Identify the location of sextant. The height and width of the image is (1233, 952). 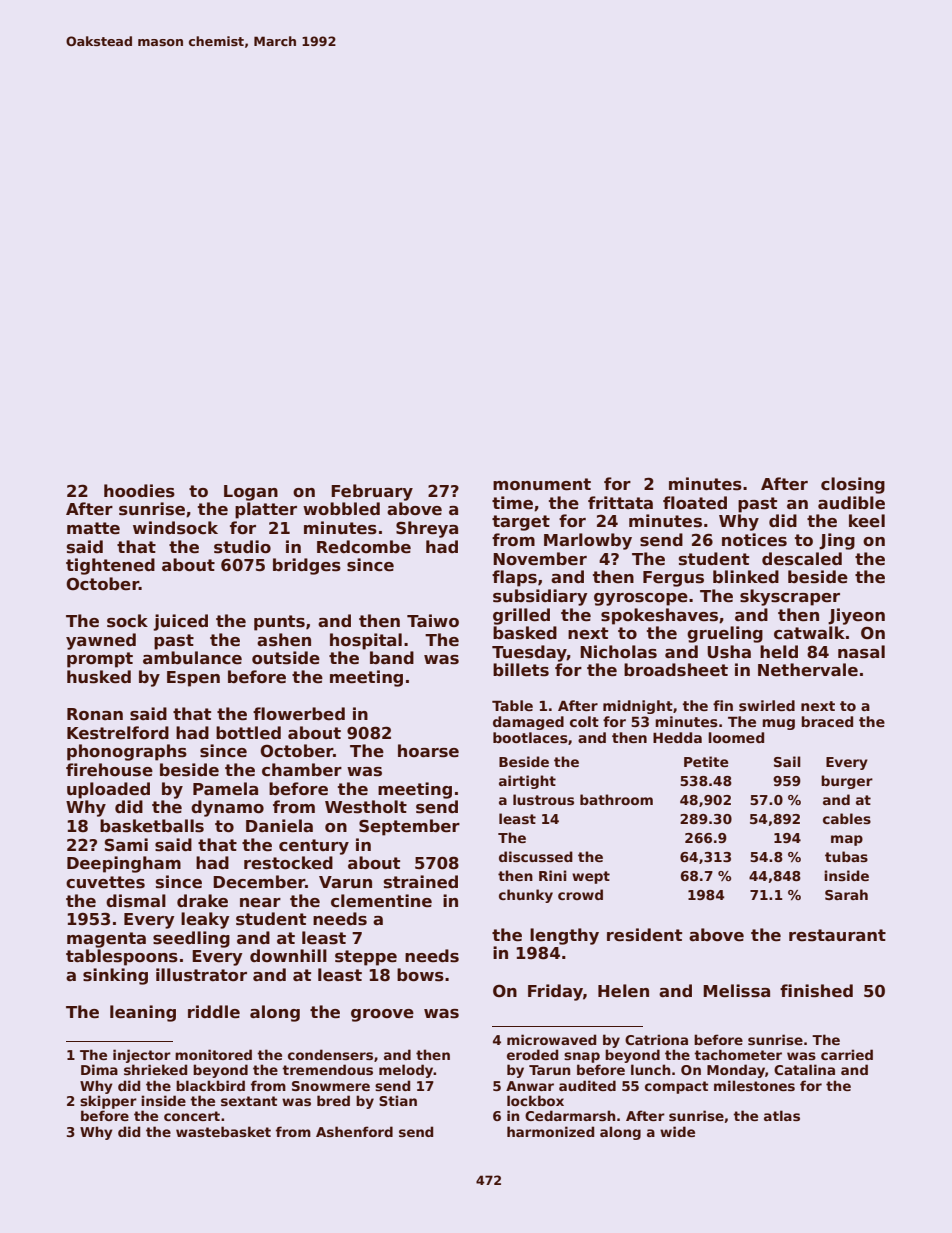
(249, 1101).
